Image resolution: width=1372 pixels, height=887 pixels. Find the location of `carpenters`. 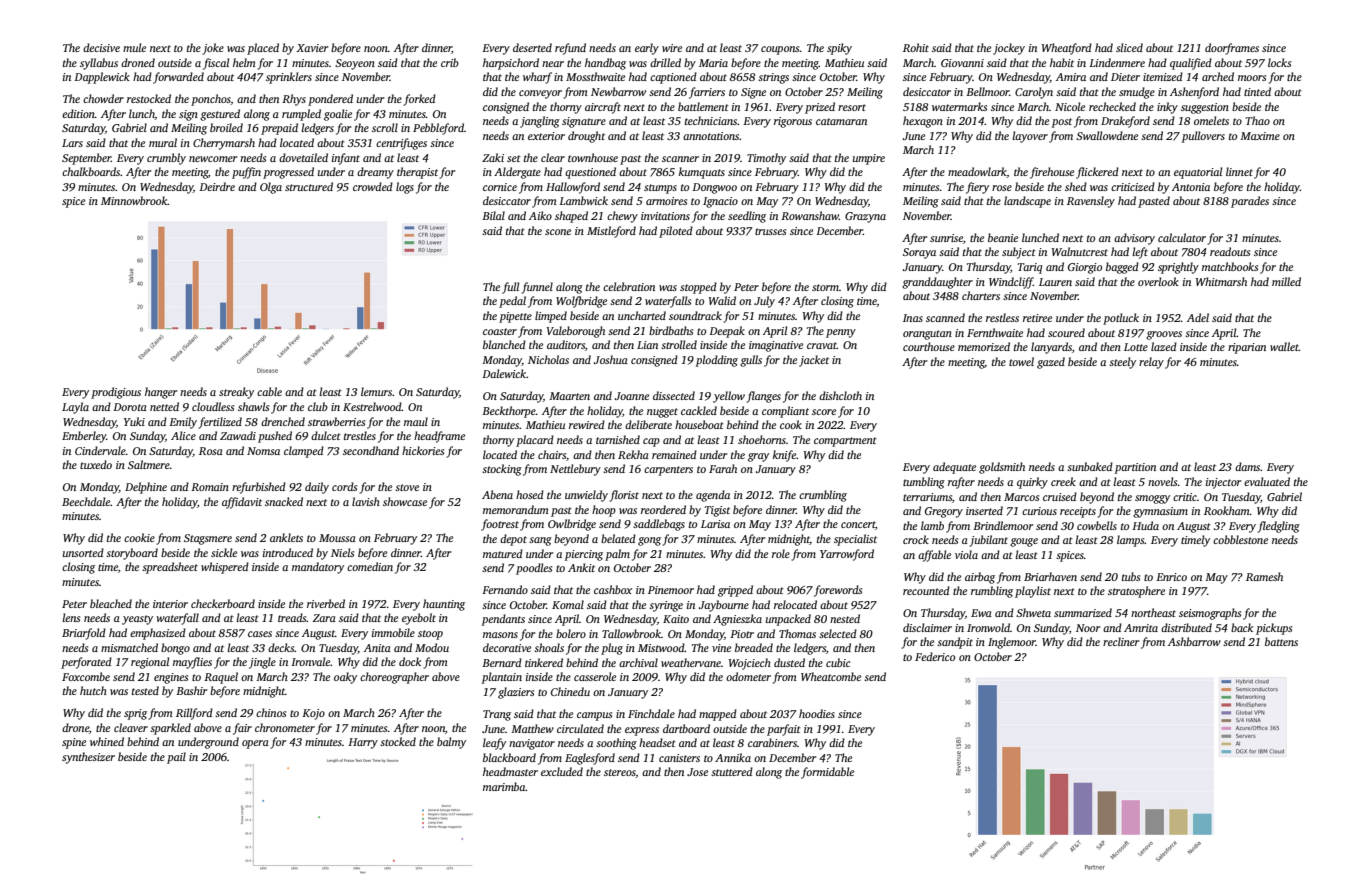

carpenters is located at coordinates (668, 471).
